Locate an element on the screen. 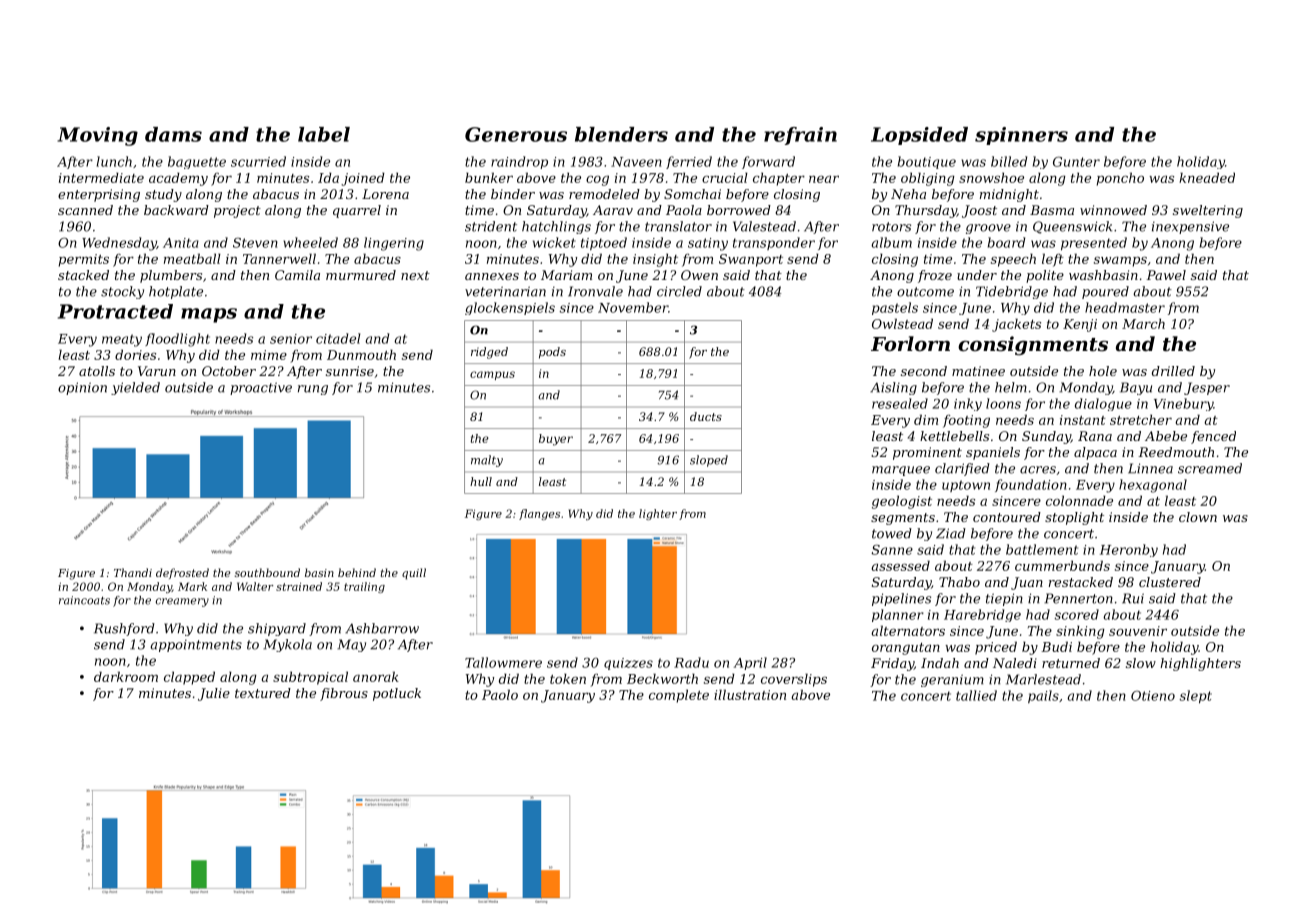 The image size is (1308, 924). spinners is located at coordinates (1021, 136).
